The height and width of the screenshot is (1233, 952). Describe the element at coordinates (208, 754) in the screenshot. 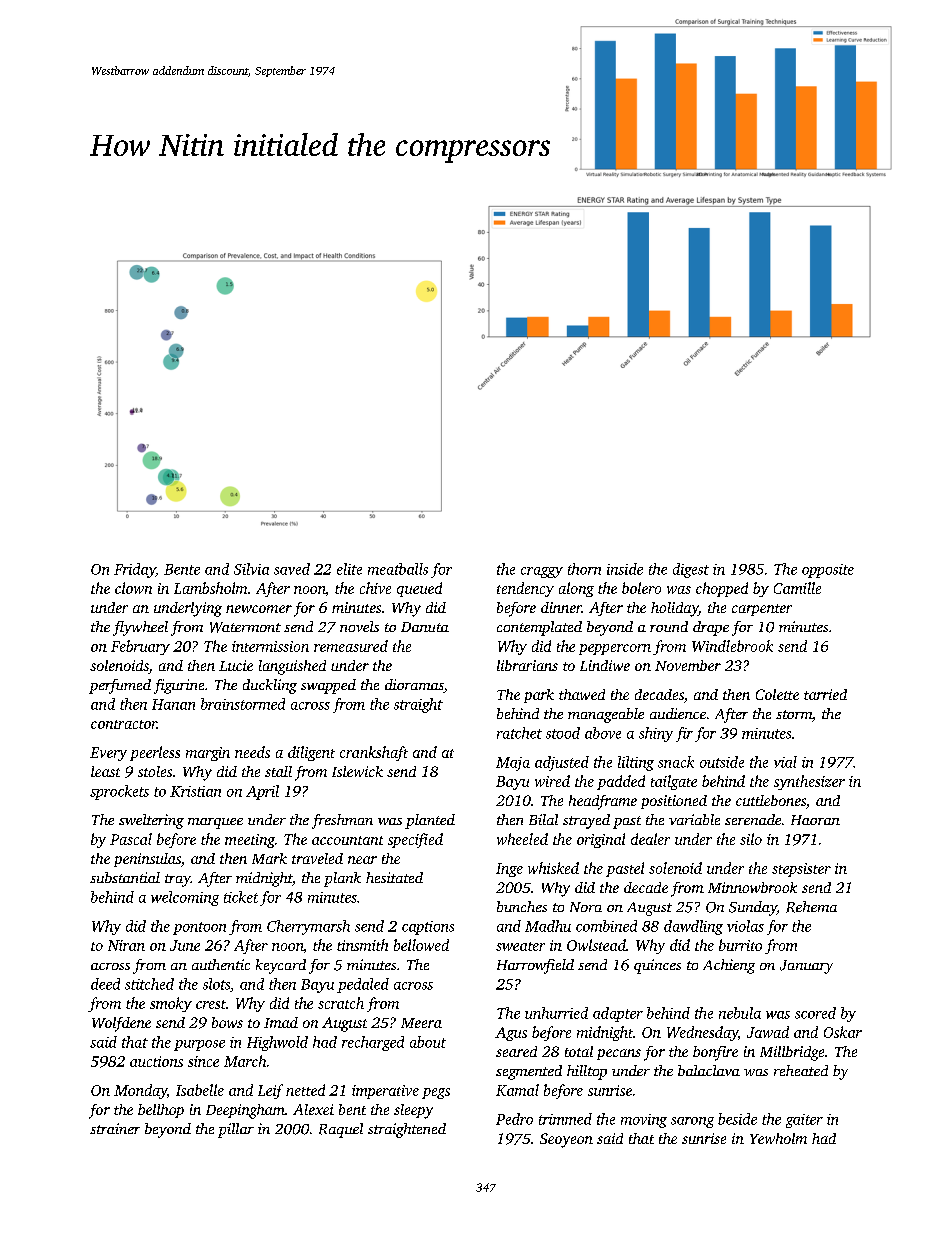

I see `margin` at that location.
